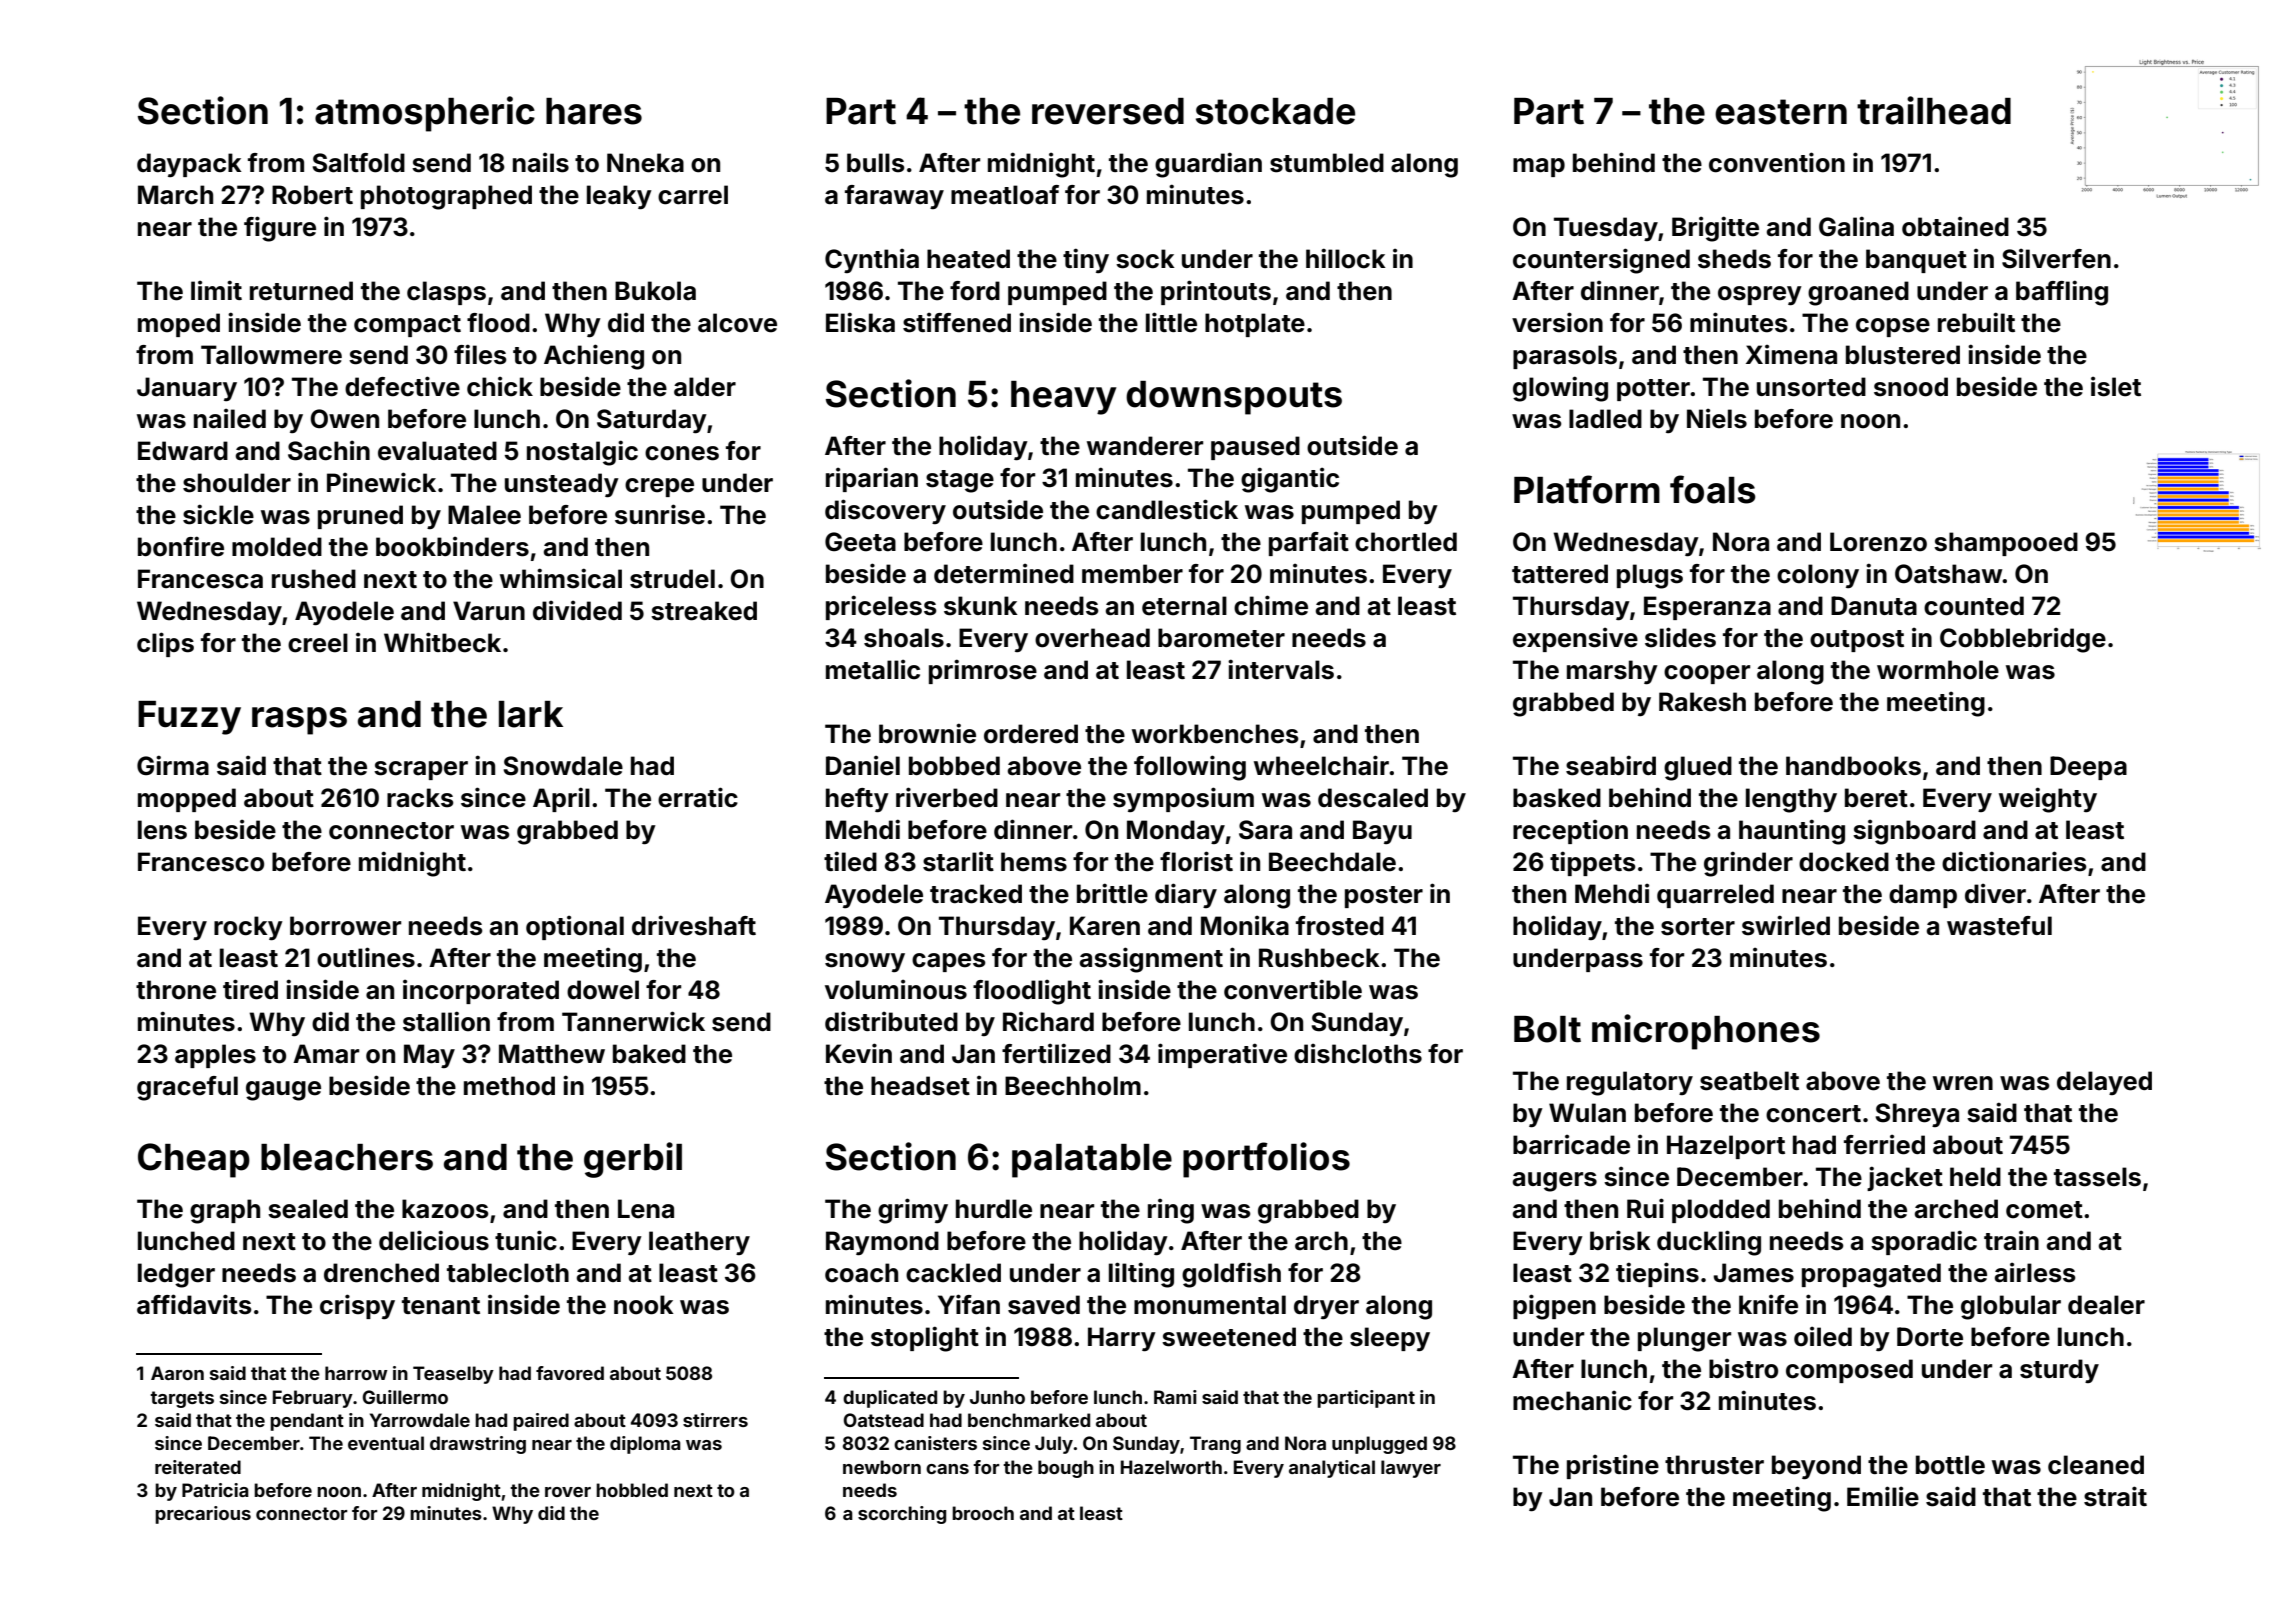 The width and height of the screenshot is (2292, 1620). Describe the element at coordinates (1346, 258) in the screenshot. I see `hillock` at that location.
